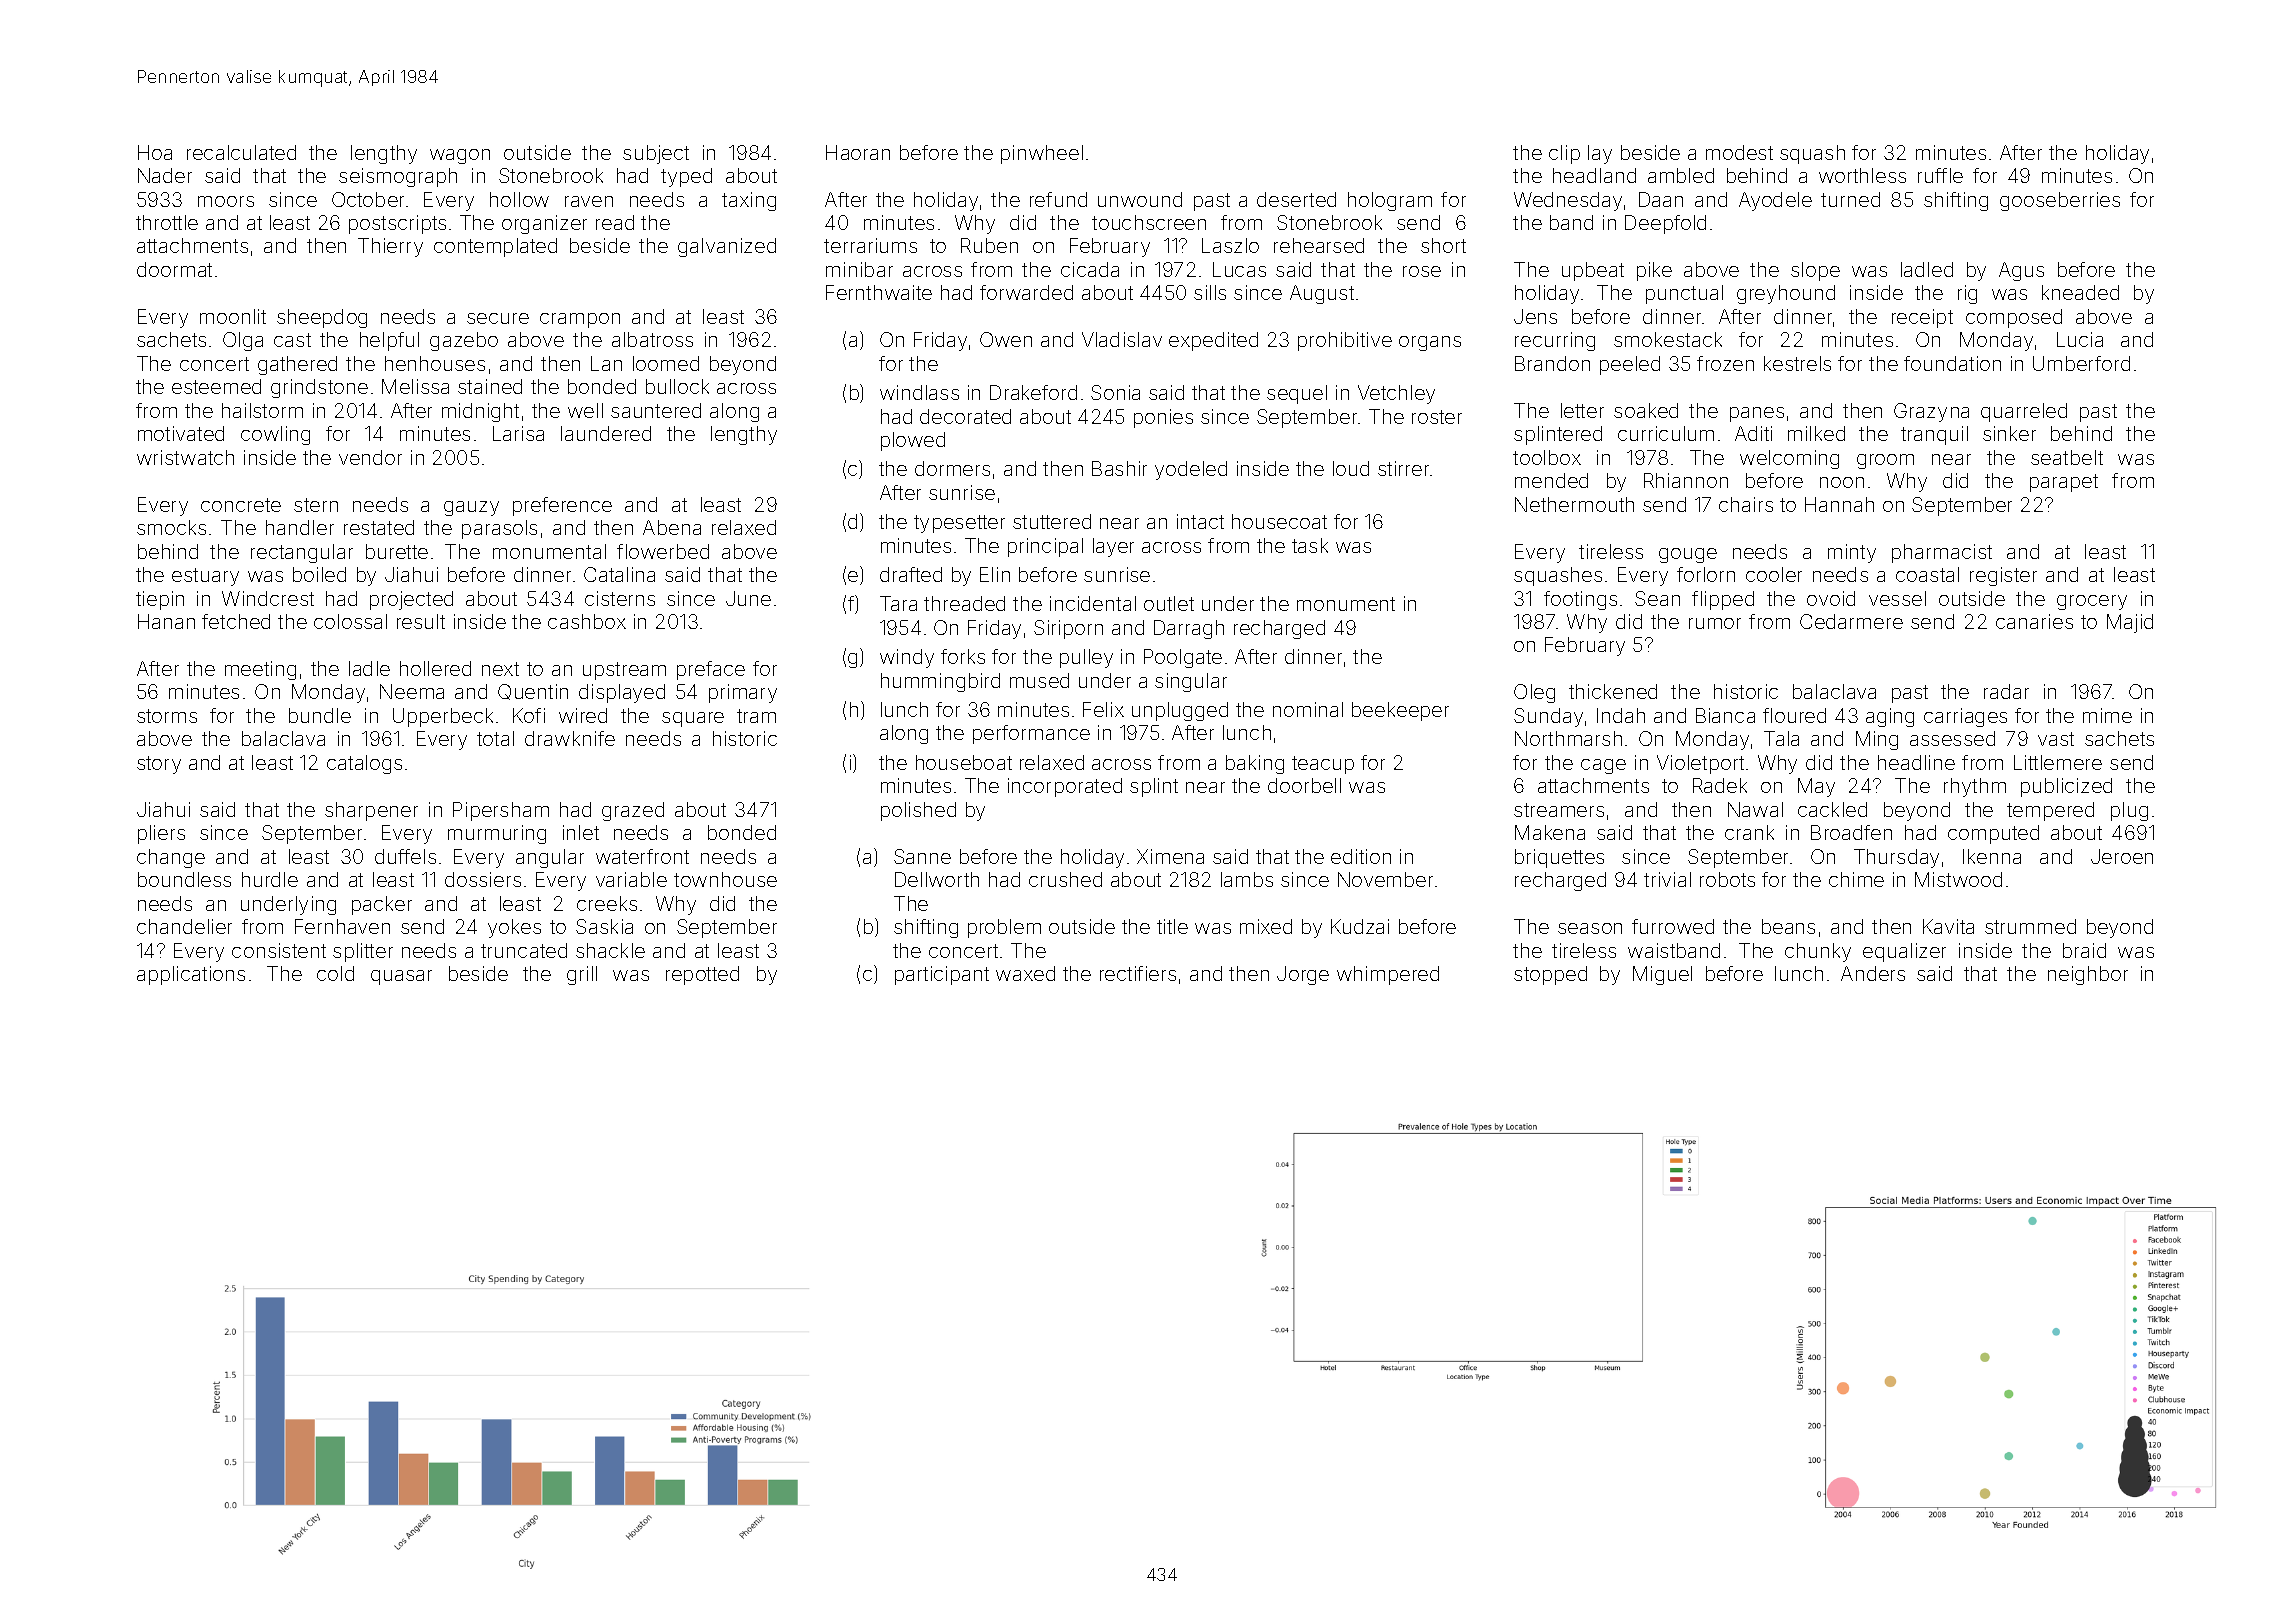 The width and height of the screenshot is (2292, 1620). What do you see at coordinates (471, 508) in the screenshot?
I see `gauzy` at bounding box center [471, 508].
